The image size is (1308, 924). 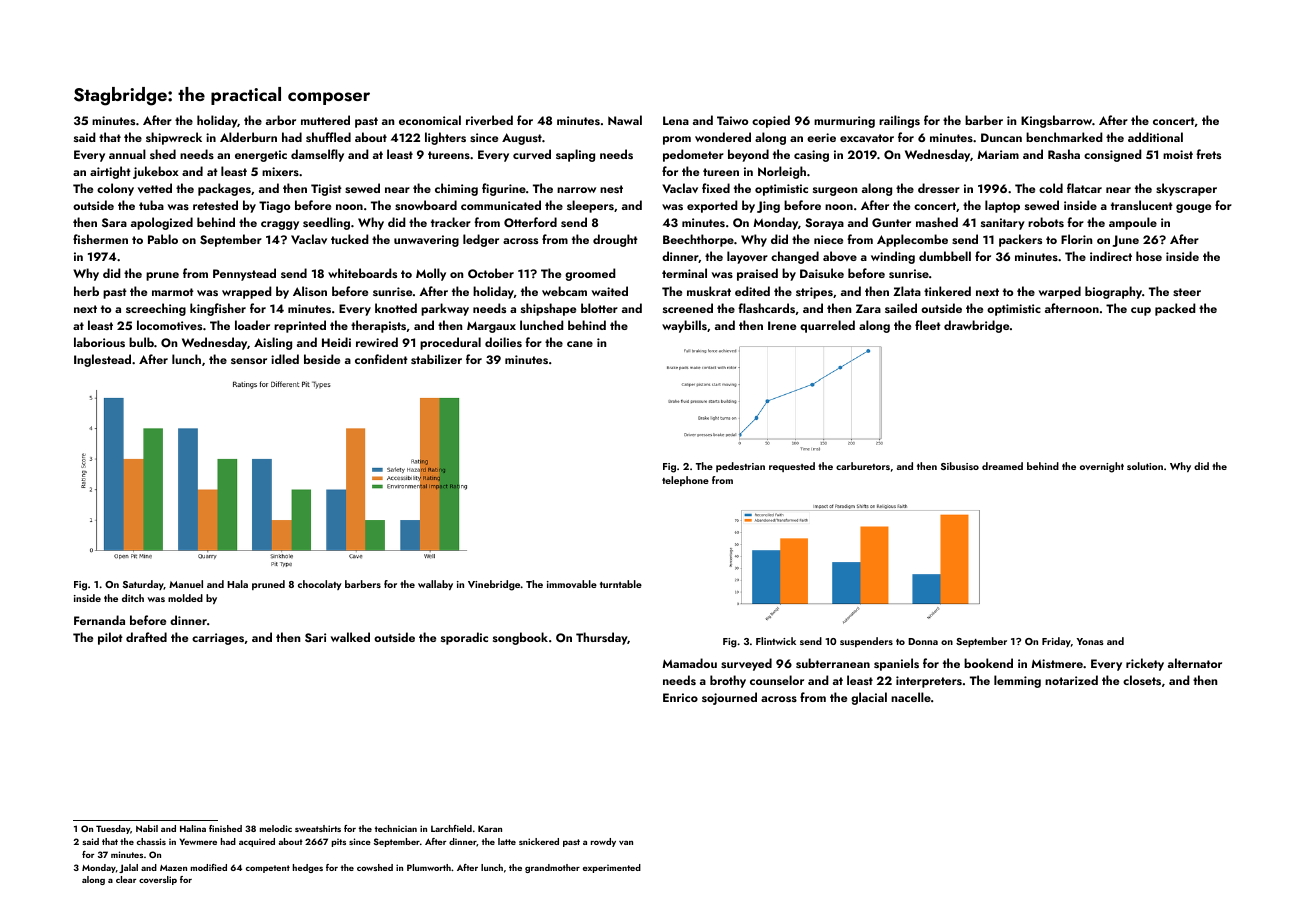 I want to click on drawbridge, so click(x=976, y=326).
